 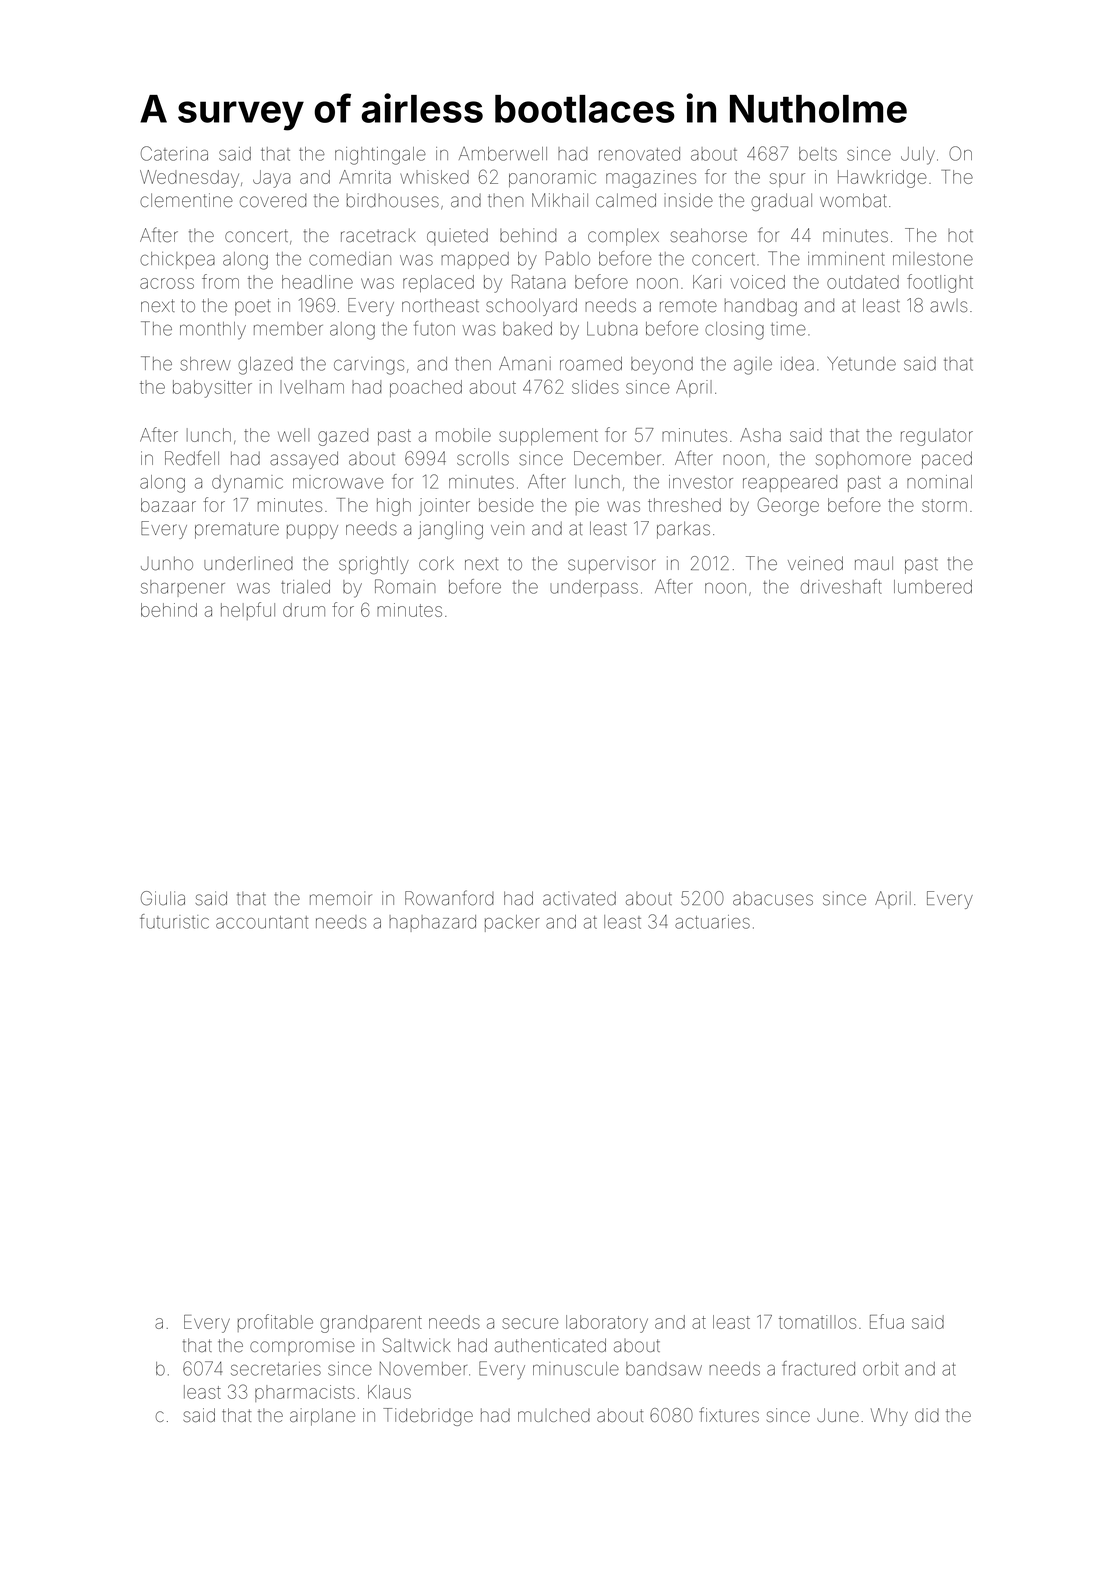 I want to click on from, so click(x=220, y=281).
